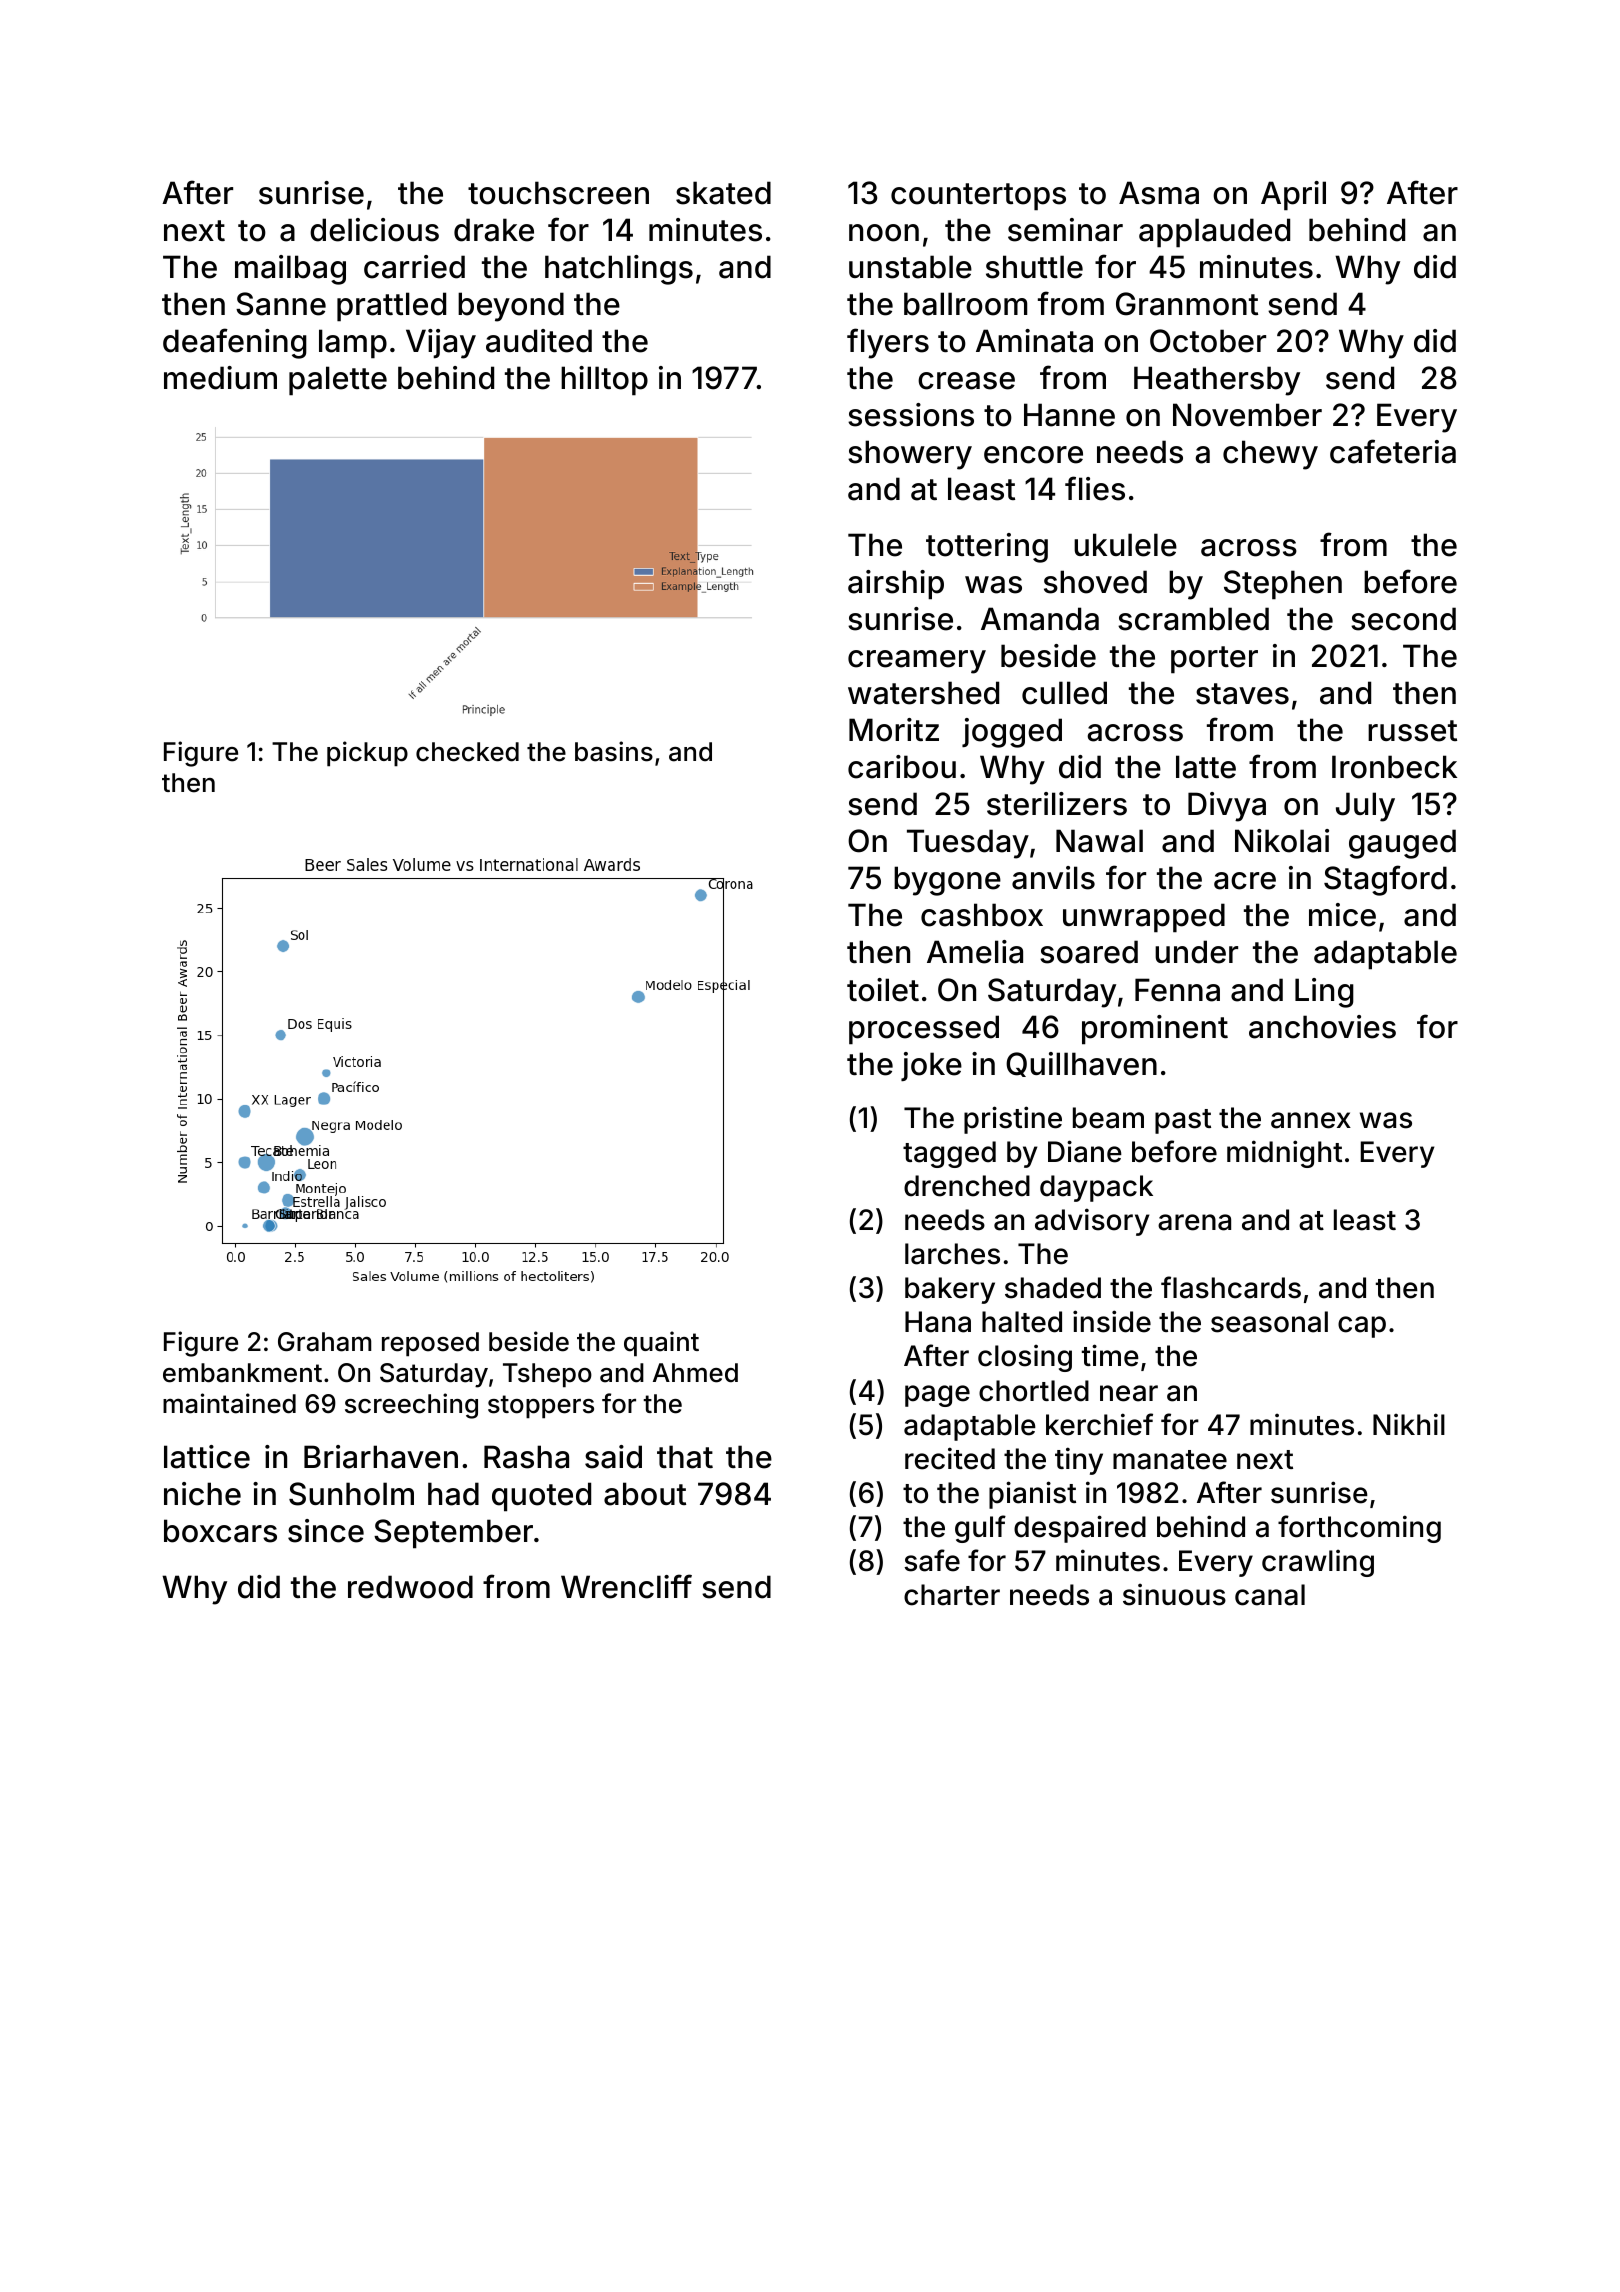 This image has height=2292, width=1620. I want to click on mice, so click(1342, 915).
